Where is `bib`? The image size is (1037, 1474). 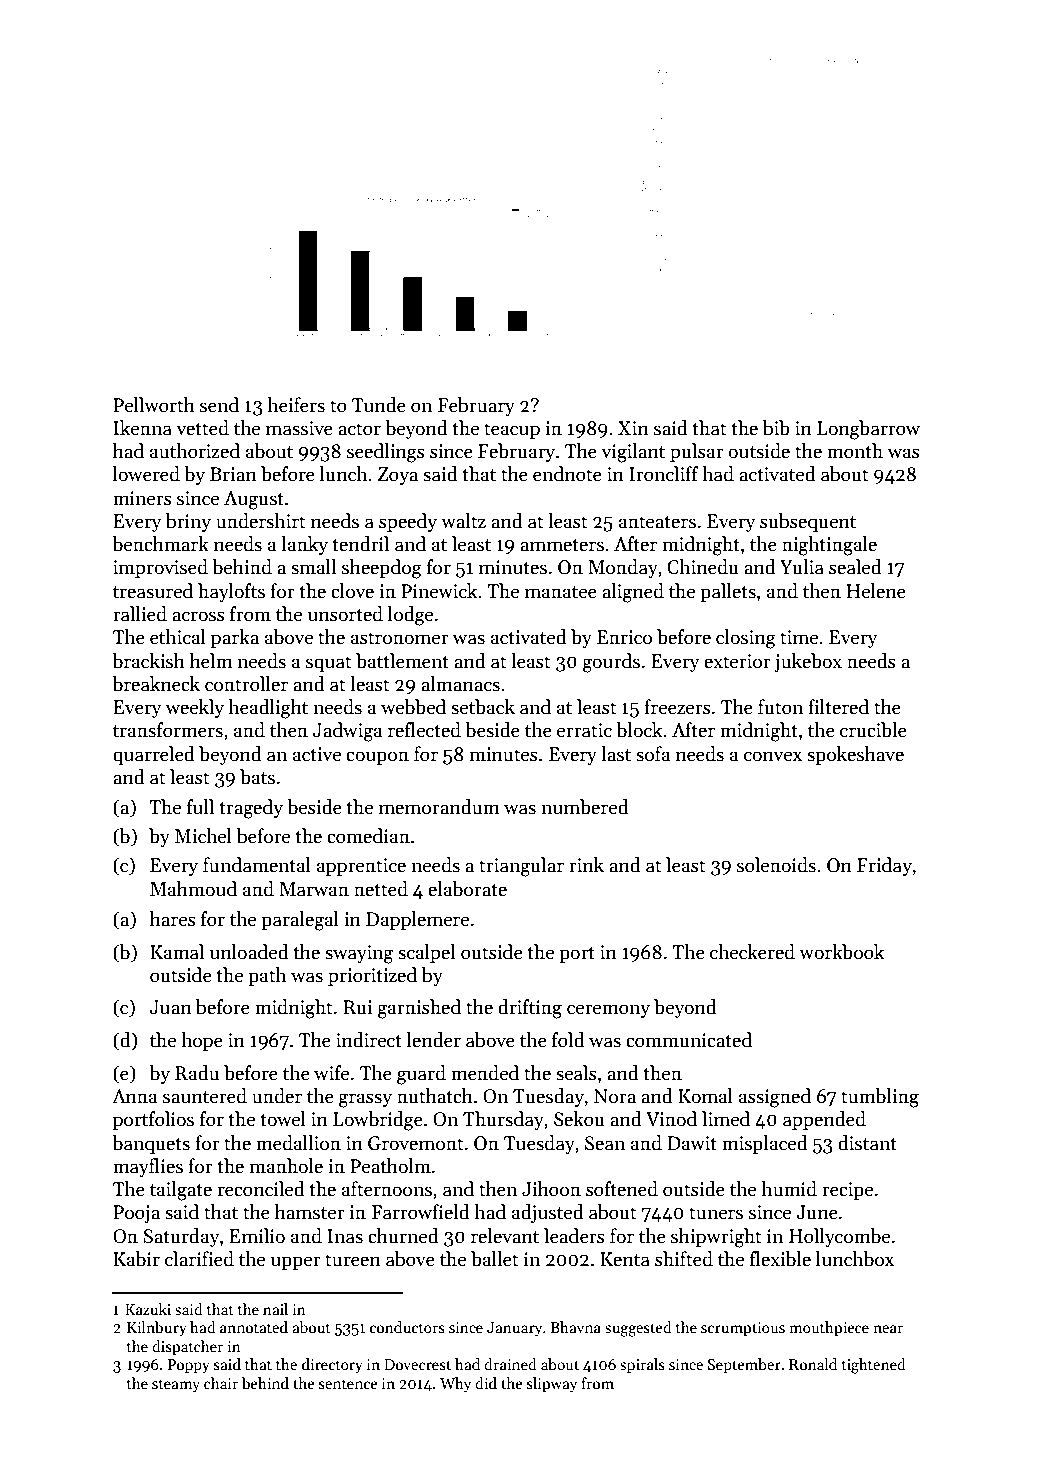
bib is located at coordinates (776, 428).
